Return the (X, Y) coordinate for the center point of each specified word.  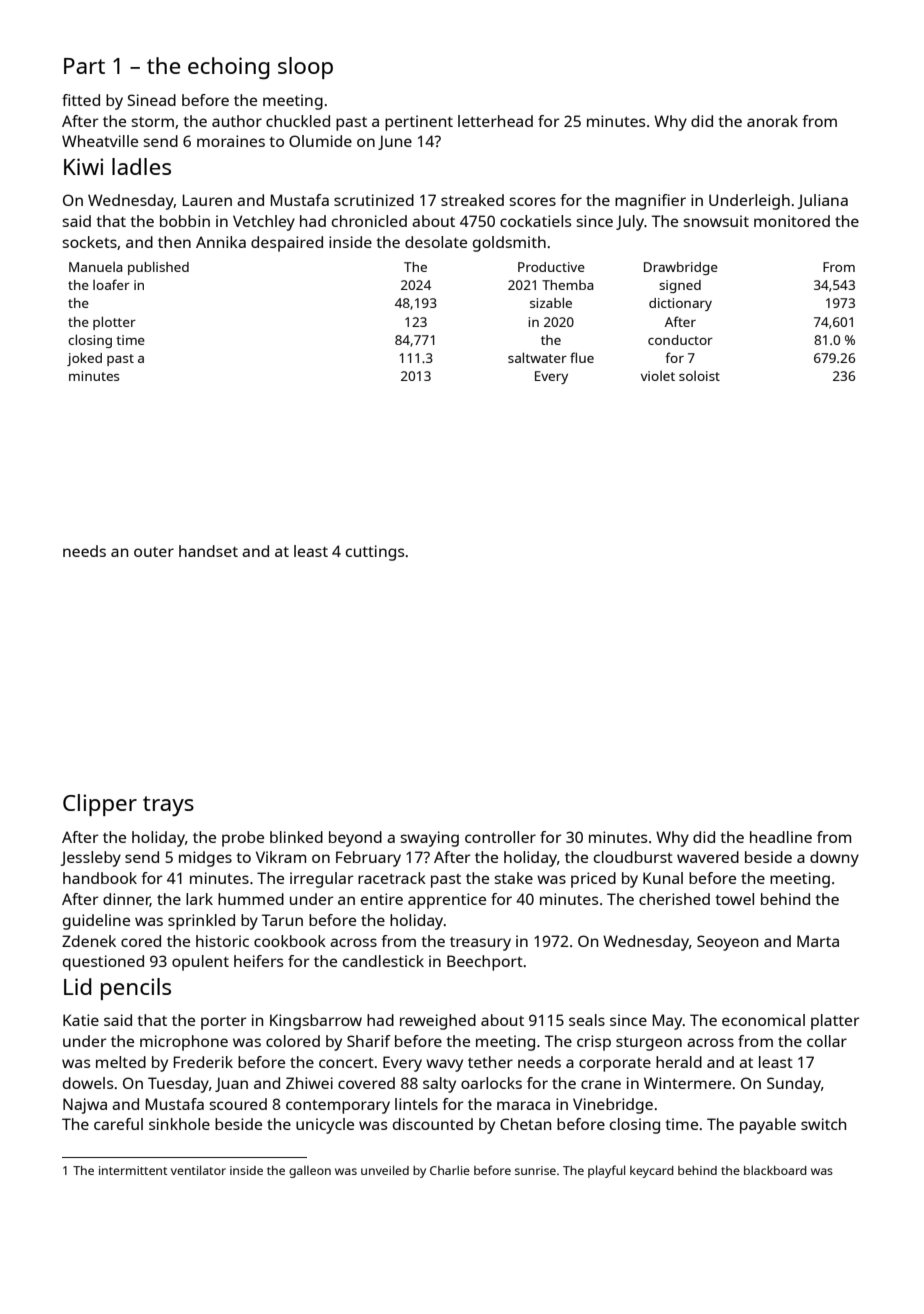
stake (513, 878)
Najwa (85, 1106)
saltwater (537, 357)
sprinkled (201, 922)
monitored (792, 221)
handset (208, 551)
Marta (818, 941)
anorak (772, 121)
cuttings (375, 553)
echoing (229, 68)
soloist (699, 376)
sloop (305, 68)
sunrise (535, 1170)
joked (84, 359)
